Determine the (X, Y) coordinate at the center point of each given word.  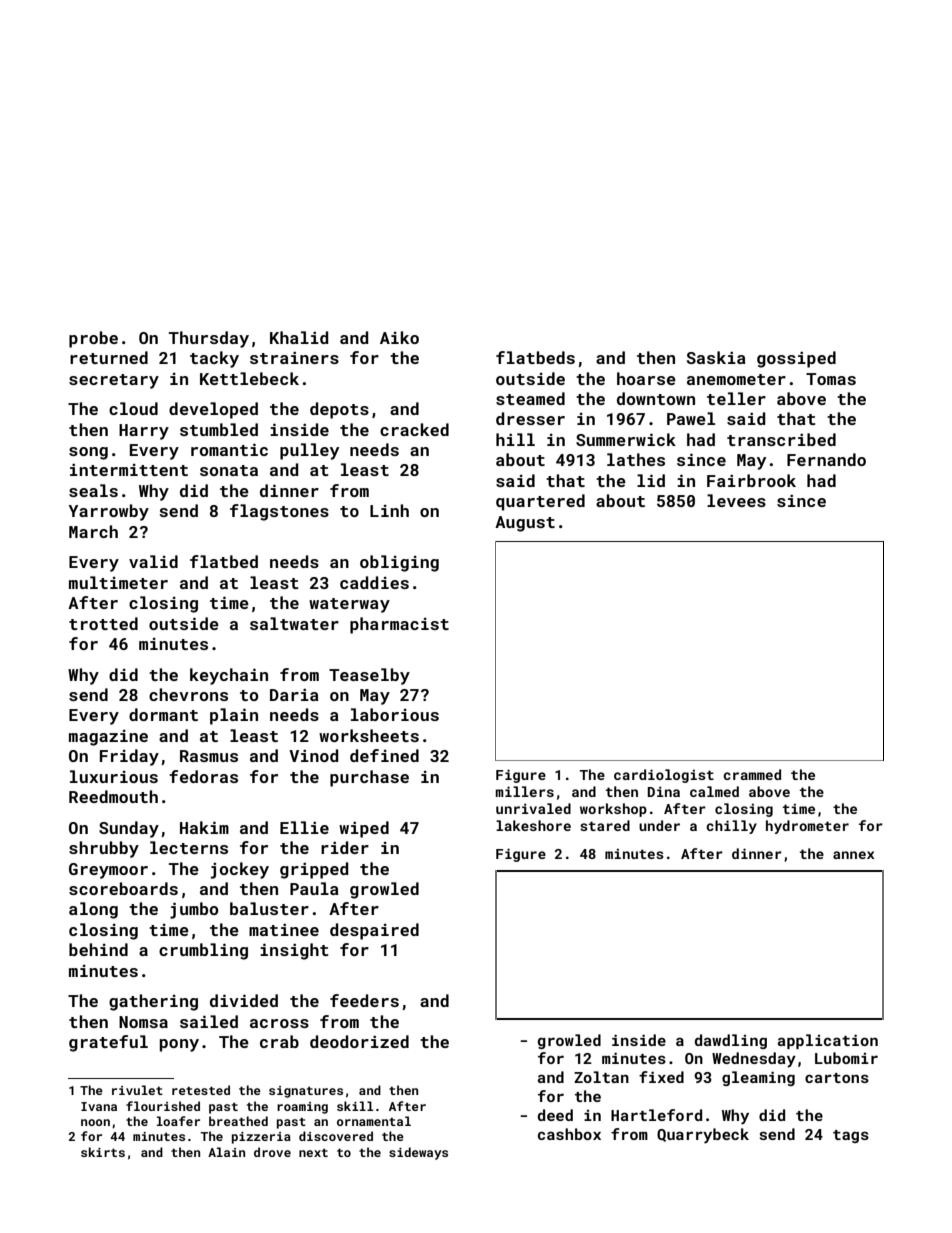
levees (736, 500)
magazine (108, 738)
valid (153, 561)
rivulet (137, 1090)
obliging (399, 563)
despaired (374, 931)
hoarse (646, 378)
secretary (114, 381)
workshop (613, 810)
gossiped (796, 359)
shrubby (104, 849)
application (828, 1041)
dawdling (731, 1041)
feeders (364, 1000)
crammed (752, 774)
